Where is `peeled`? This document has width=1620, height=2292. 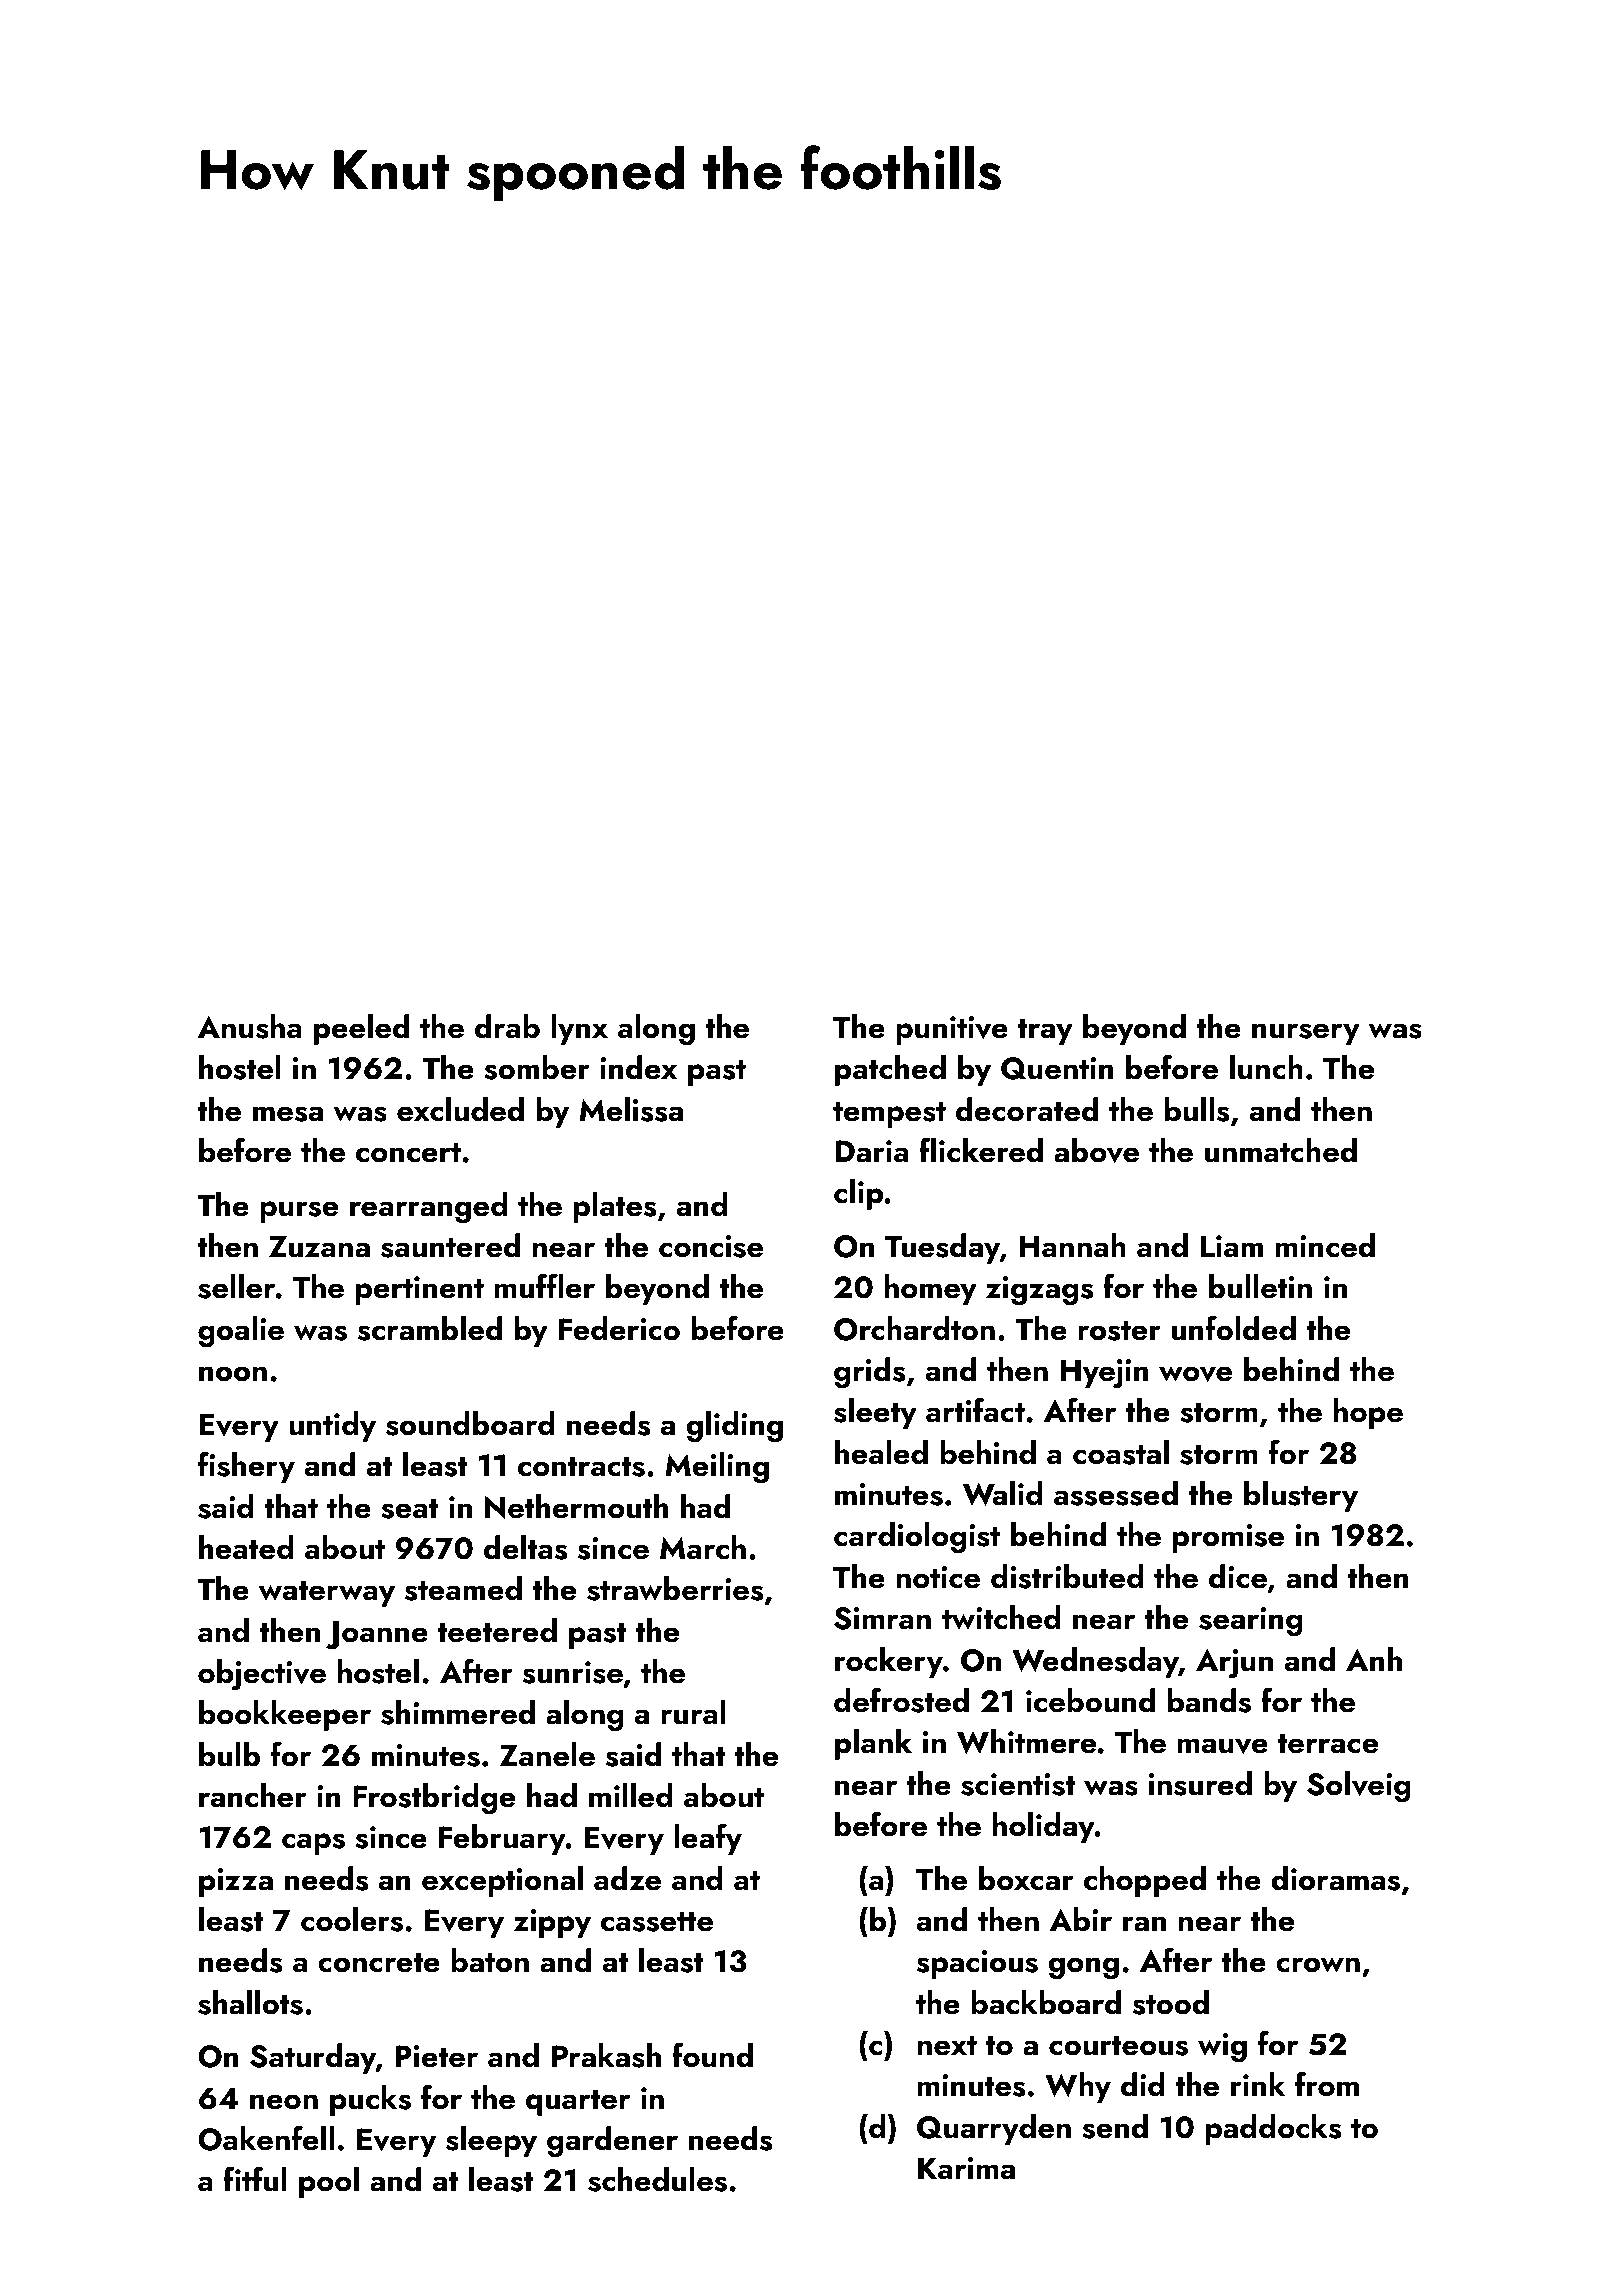
peeled is located at coordinates (361, 1029).
